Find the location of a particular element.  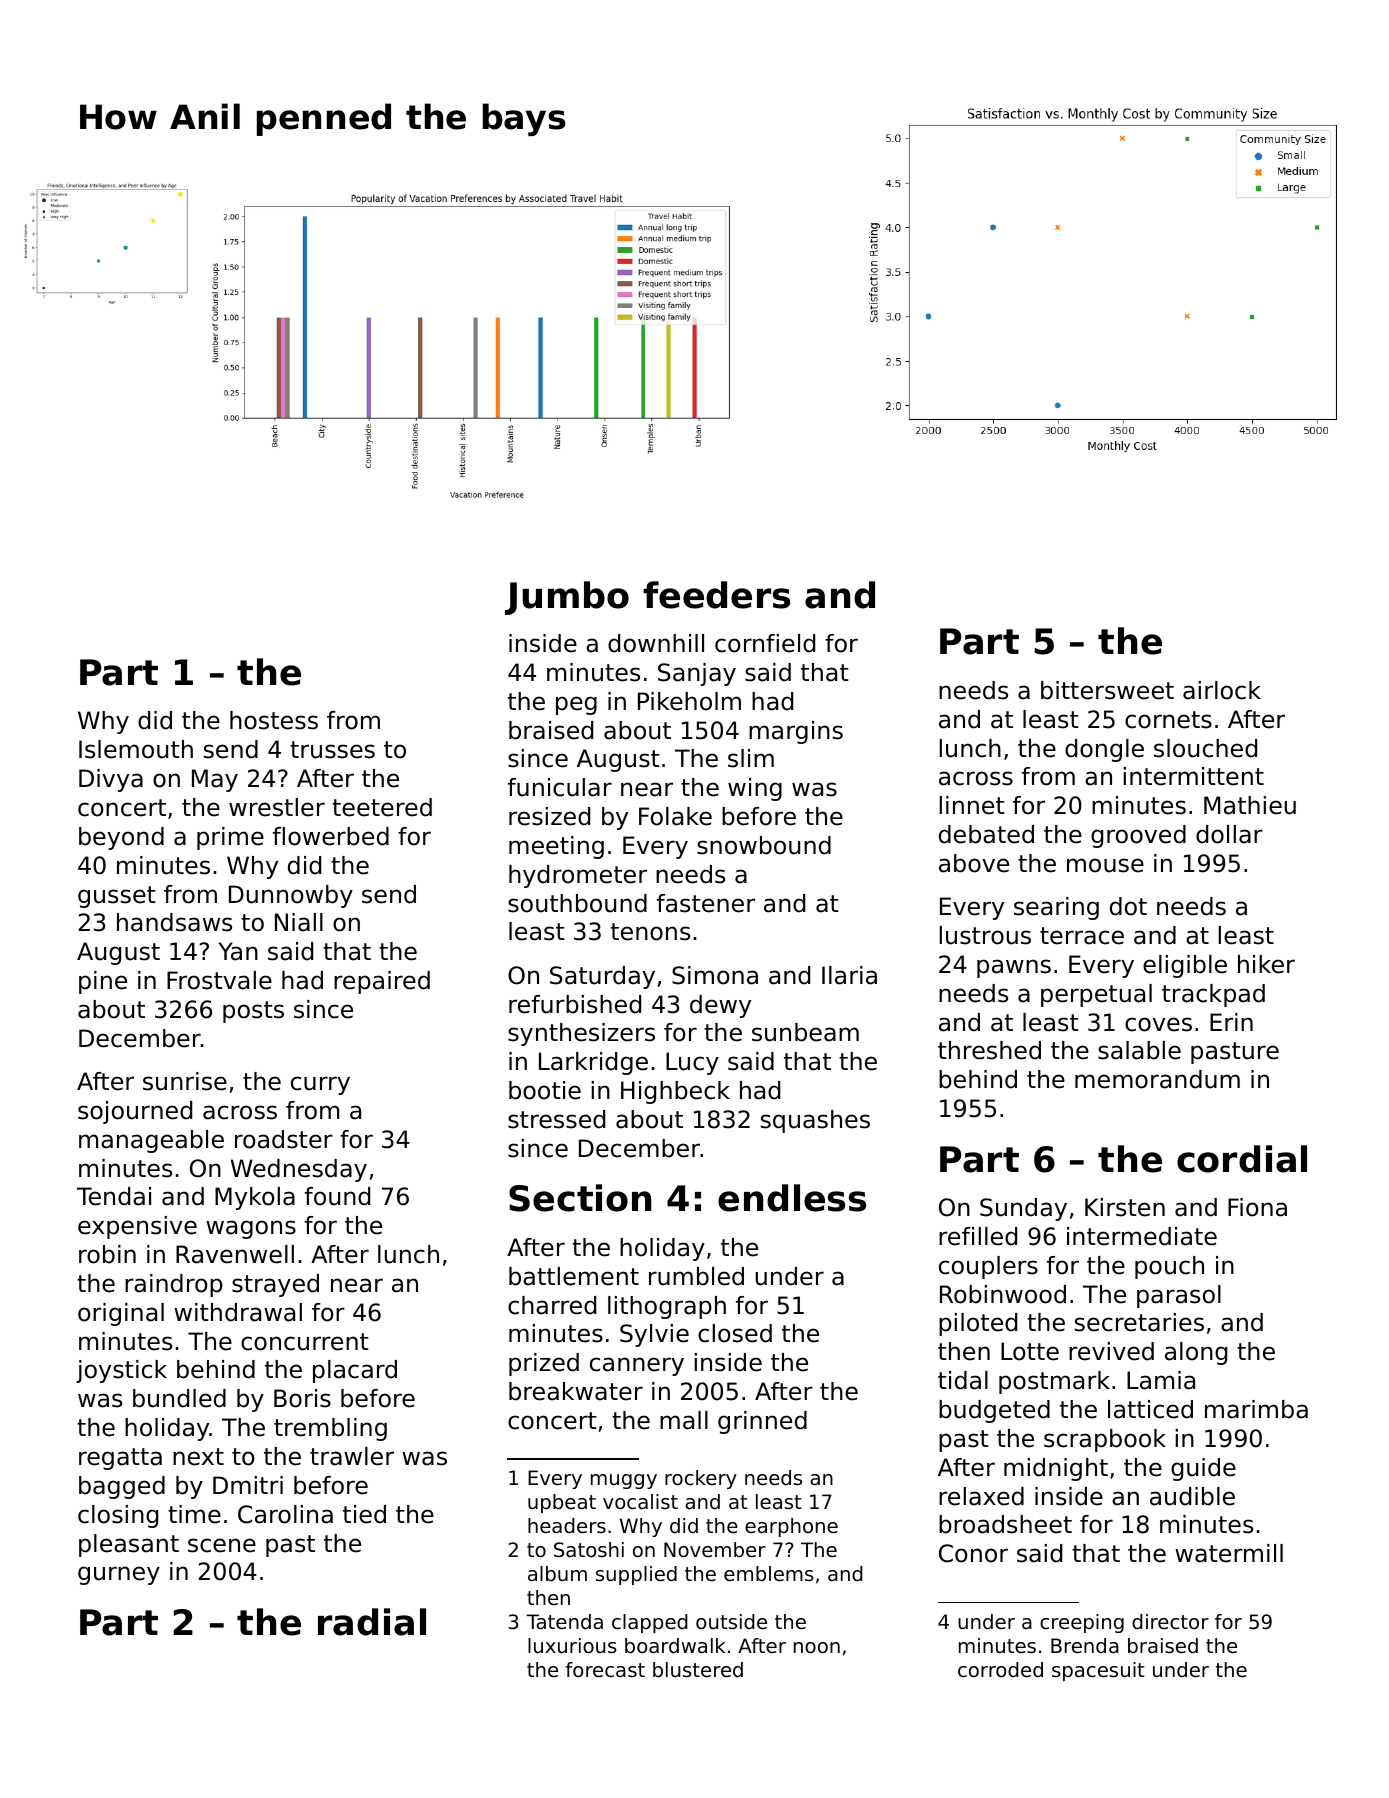

feeders is located at coordinates (716, 595).
